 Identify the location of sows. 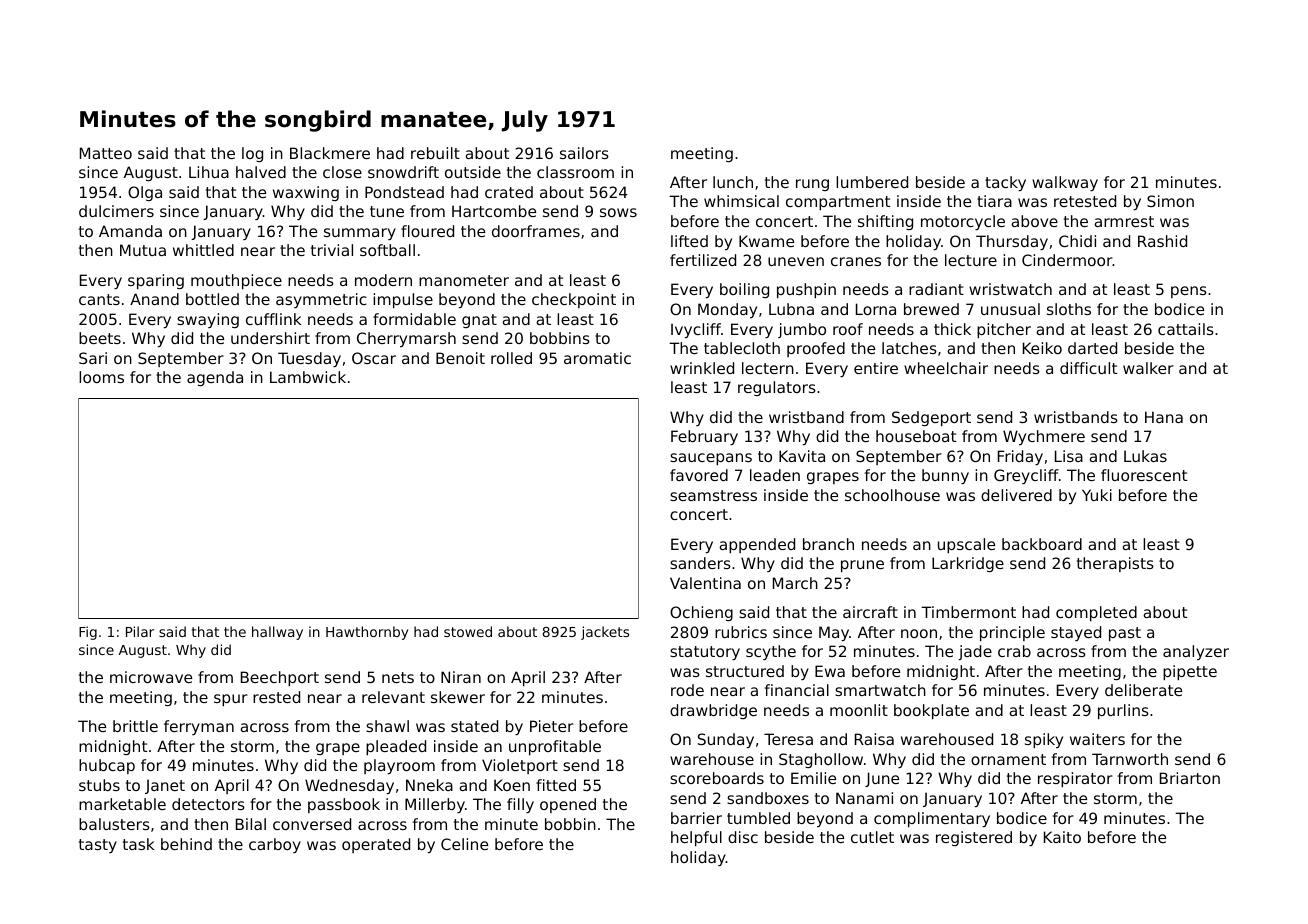
(618, 212).
